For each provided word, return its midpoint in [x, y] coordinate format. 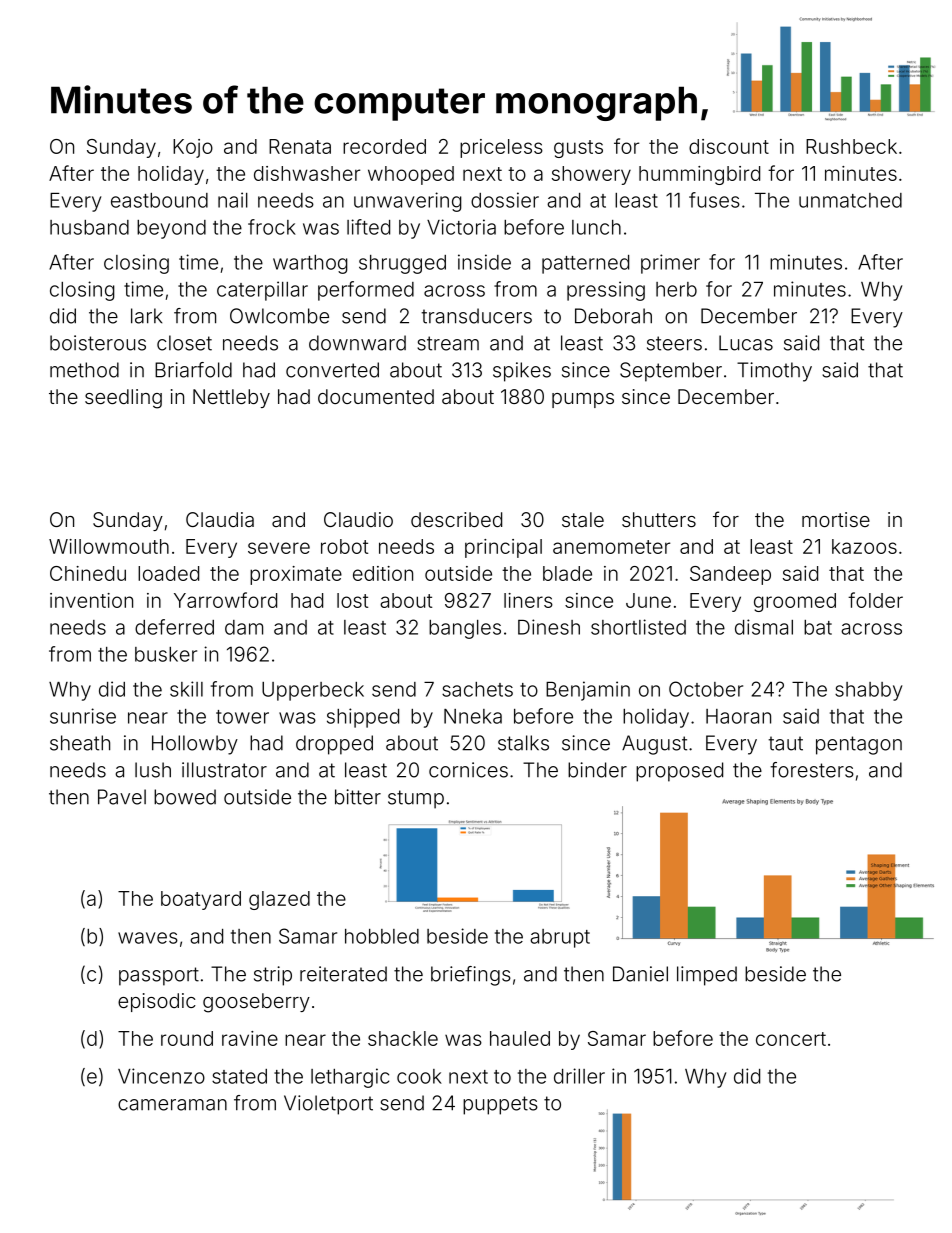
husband [89, 227]
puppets [500, 1105]
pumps [583, 400]
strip [273, 976]
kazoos [864, 546]
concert [791, 1039]
